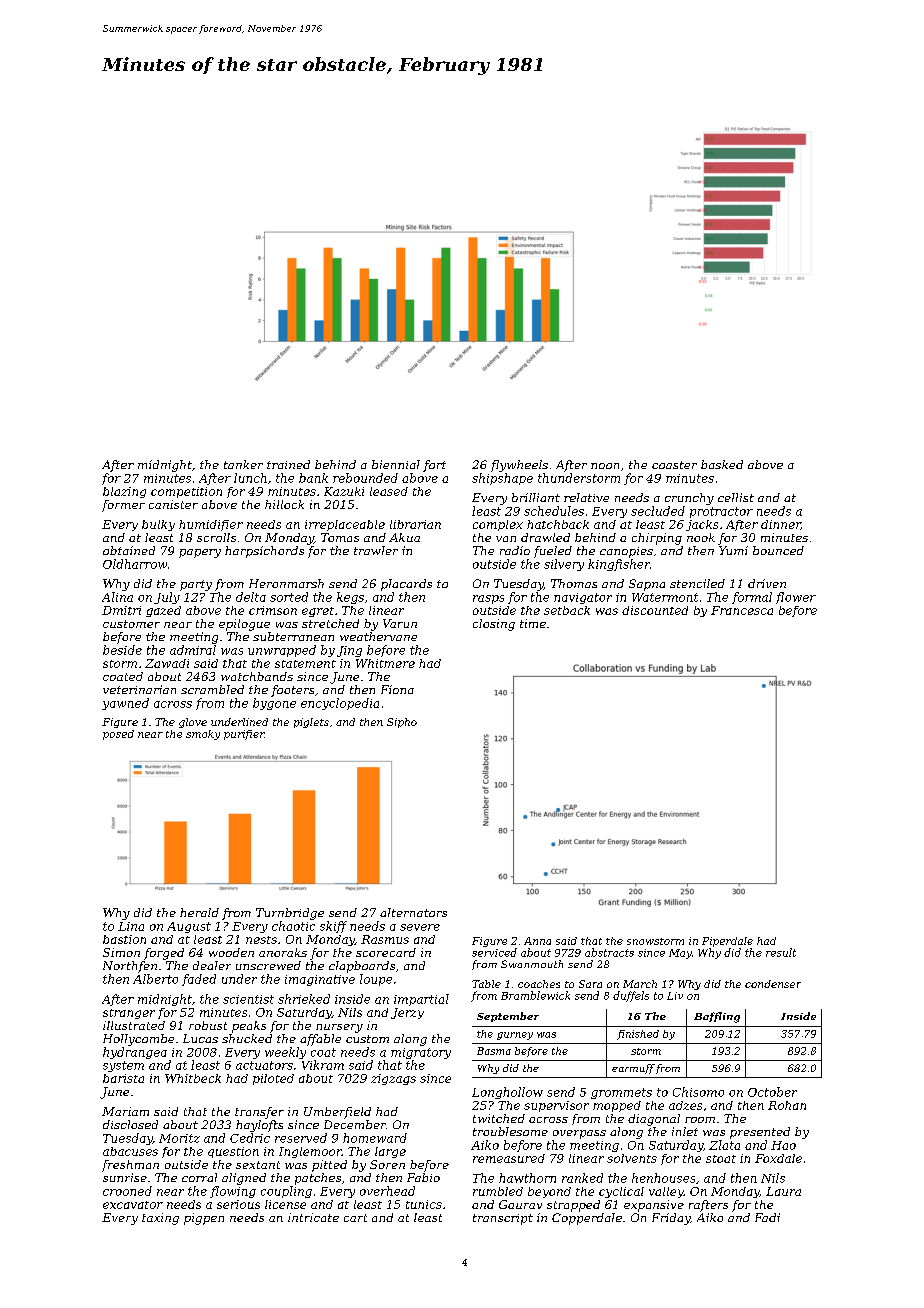 This page has height=1308, width=924. I want to click on biennial, so click(396, 464).
